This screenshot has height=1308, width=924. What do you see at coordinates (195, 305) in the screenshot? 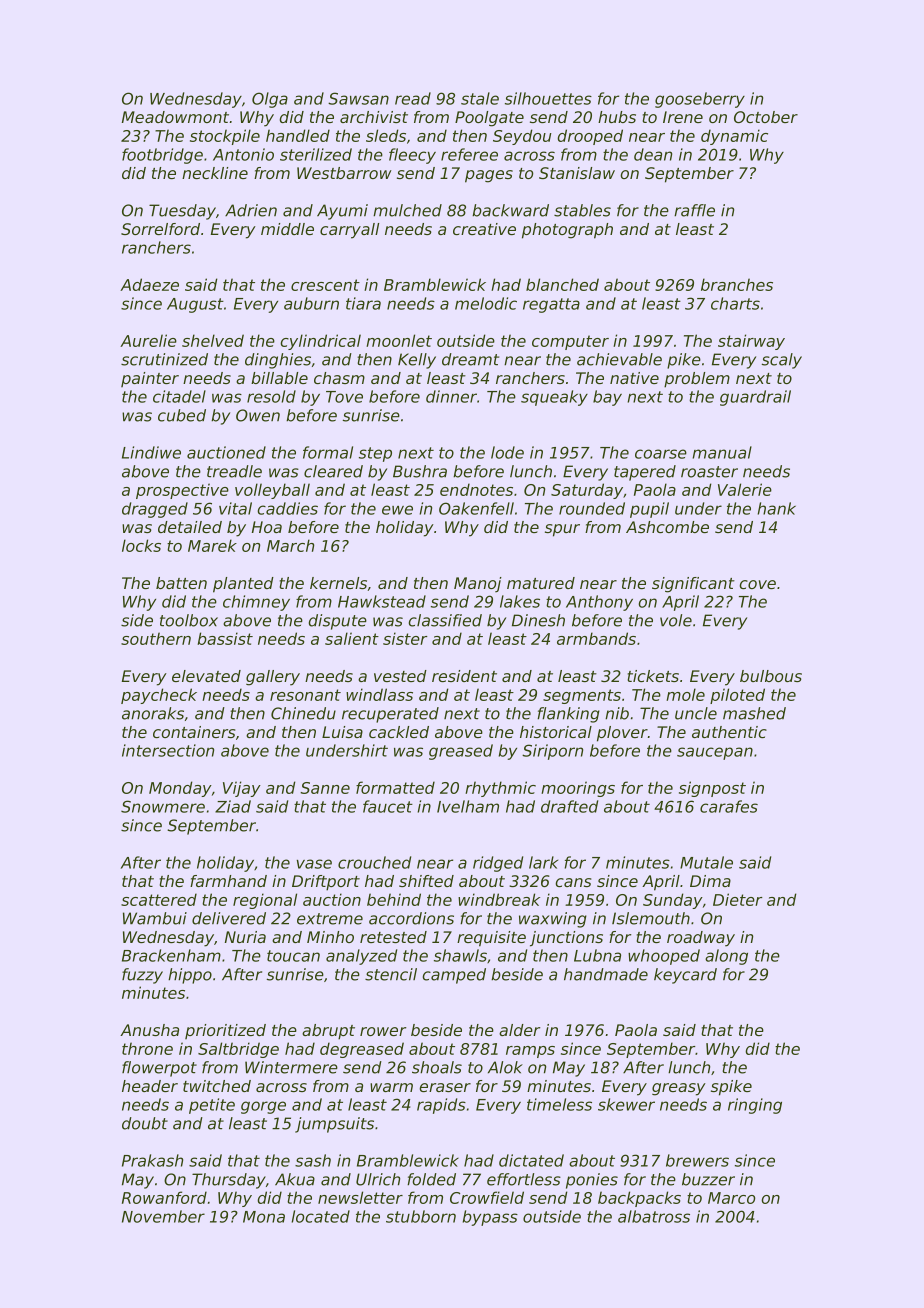
I see `August` at bounding box center [195, 305].
